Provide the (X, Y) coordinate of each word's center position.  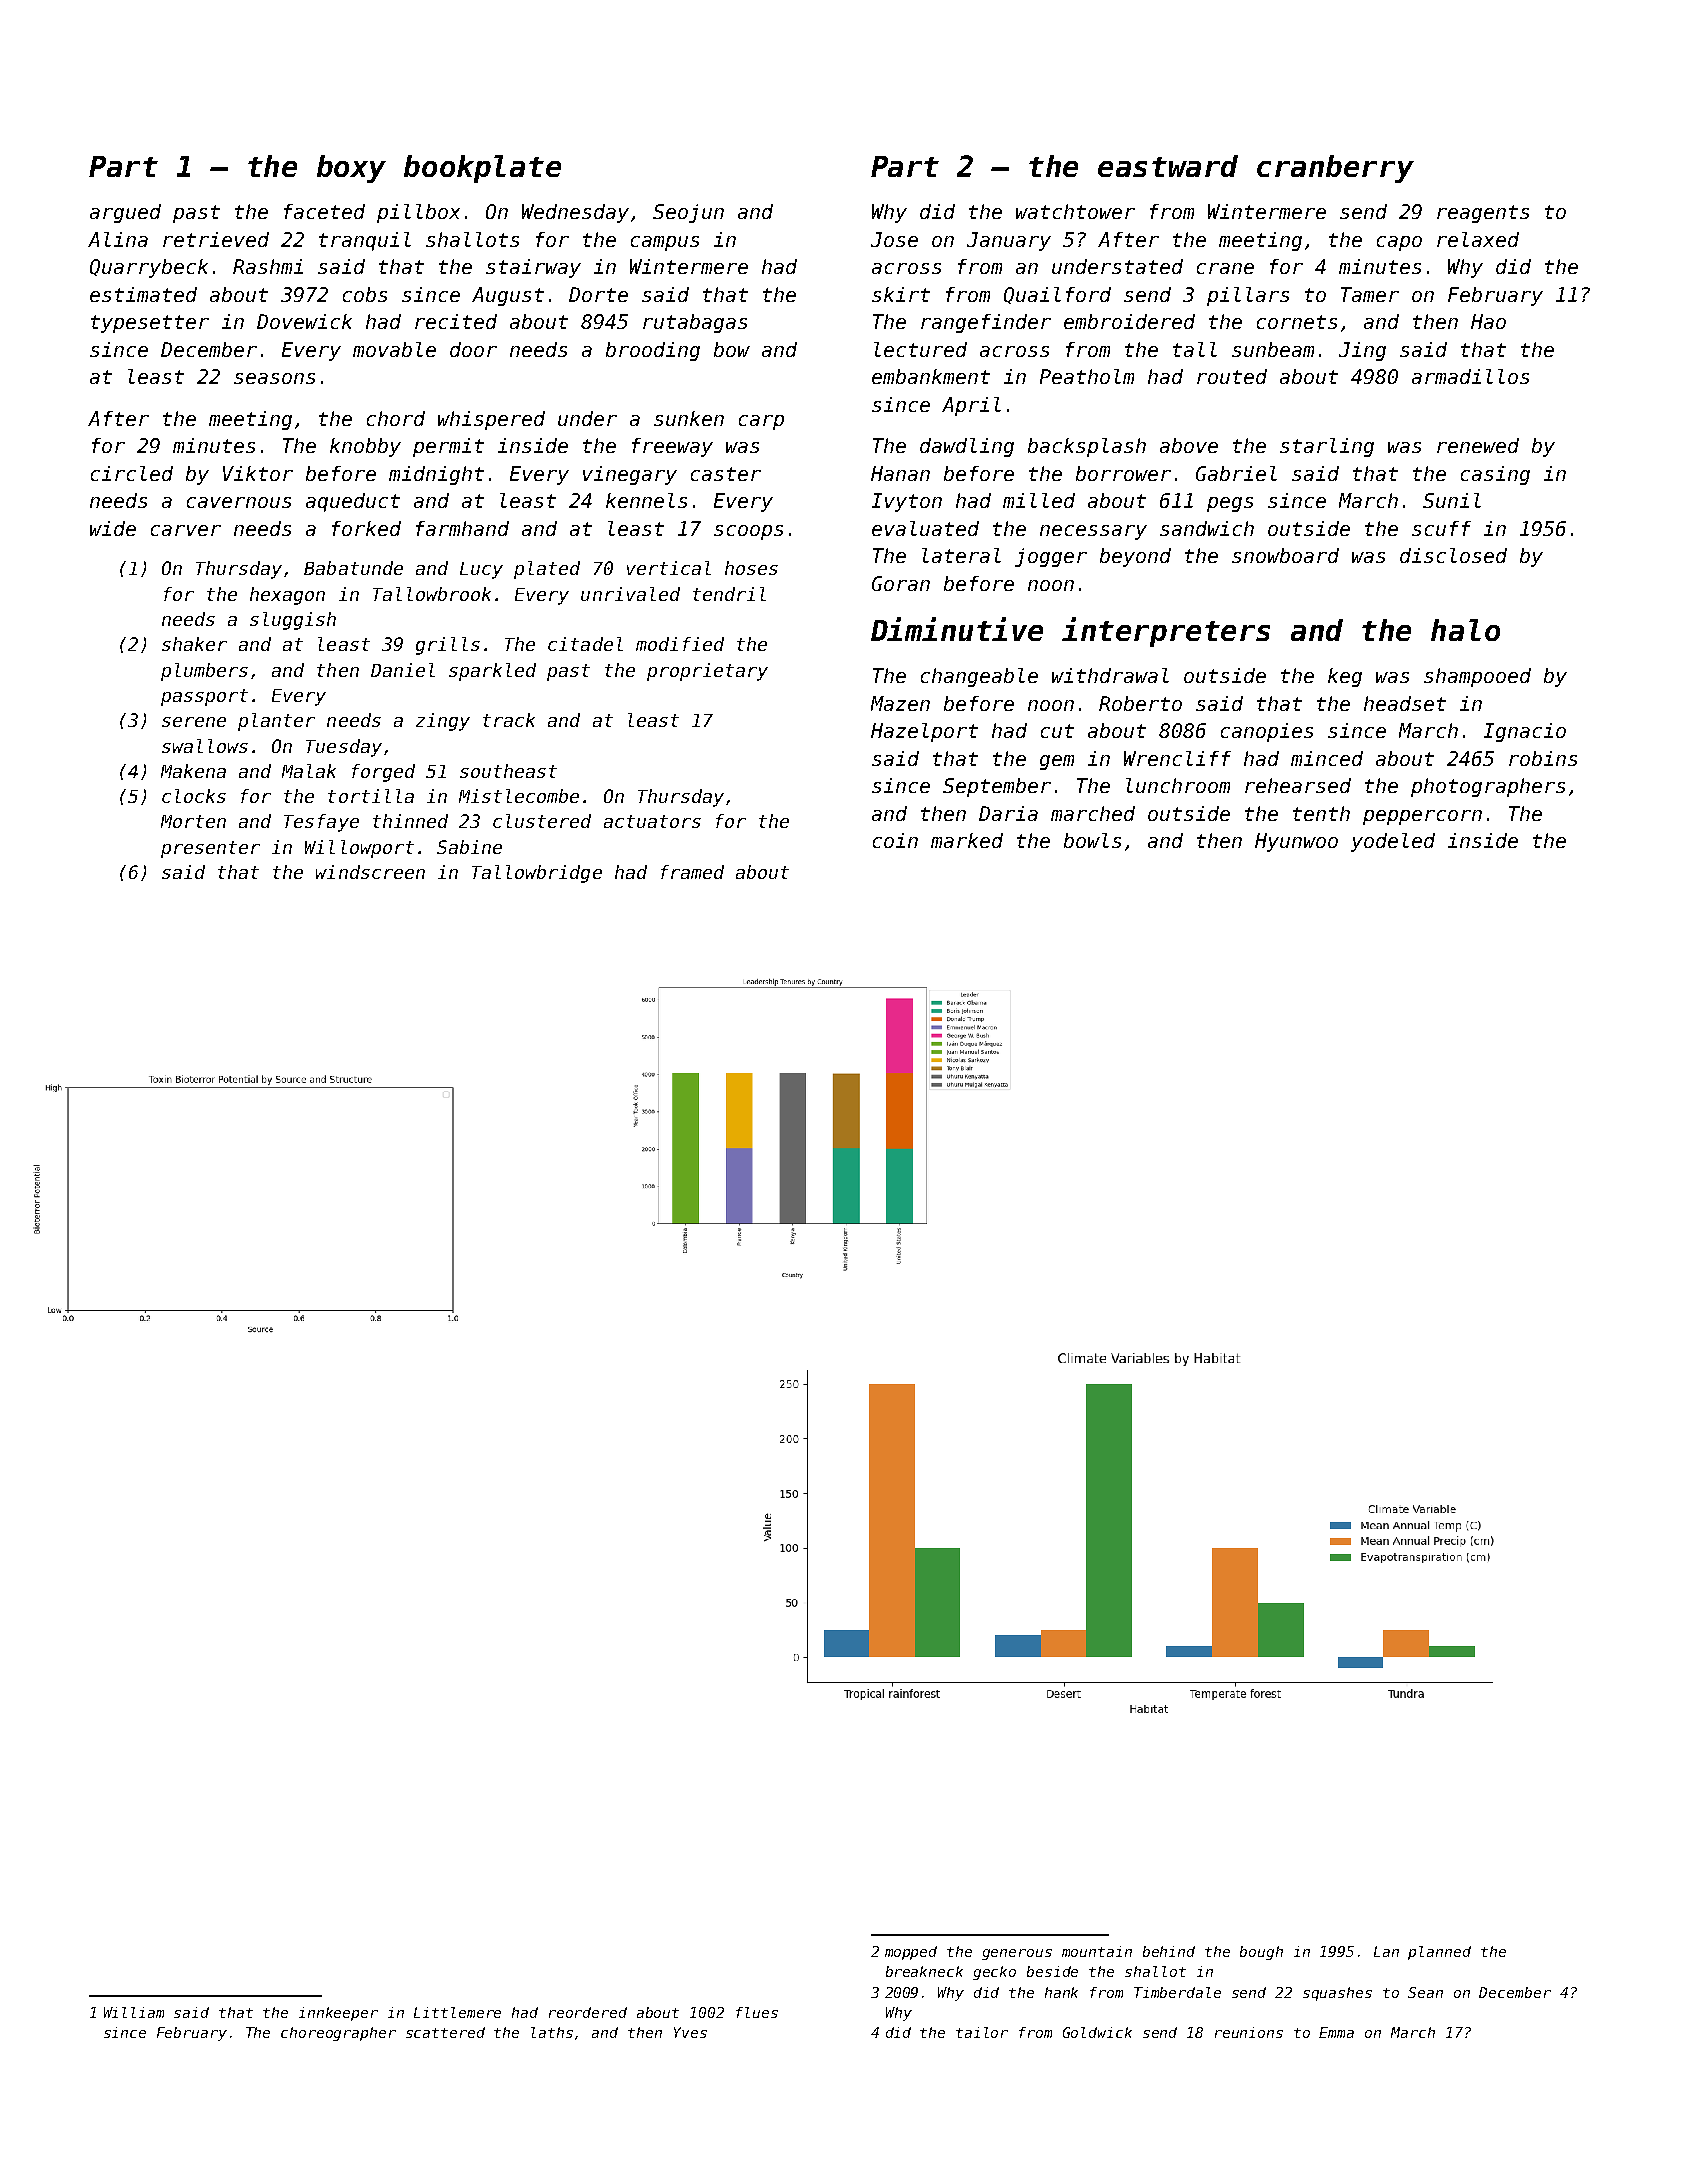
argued (125, 213)
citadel (585, 644)
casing (1495, 475)
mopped (911, 1953)
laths (552, 2032)
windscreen (370, 872)
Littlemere (457, 2012)
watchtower (1075, 211)
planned (1439, 1953)
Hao (1488, 321)
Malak (309, 771)
